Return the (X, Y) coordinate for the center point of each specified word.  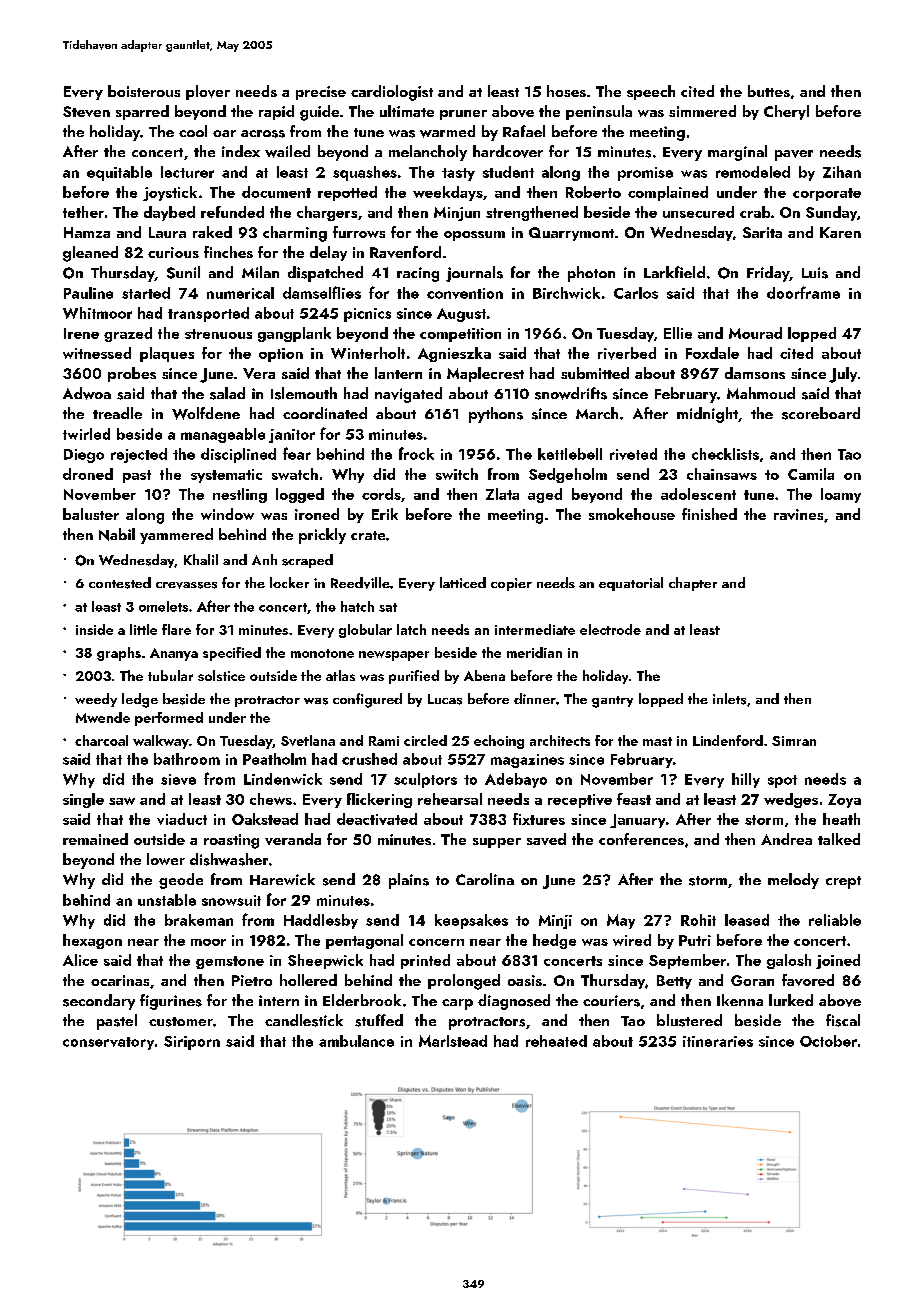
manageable (223, 435)
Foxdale (712, 353)
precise (321, 93)
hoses (566, 91)
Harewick (282, 879)
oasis (525, 980)
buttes (769, 91)
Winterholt (368, 353)
